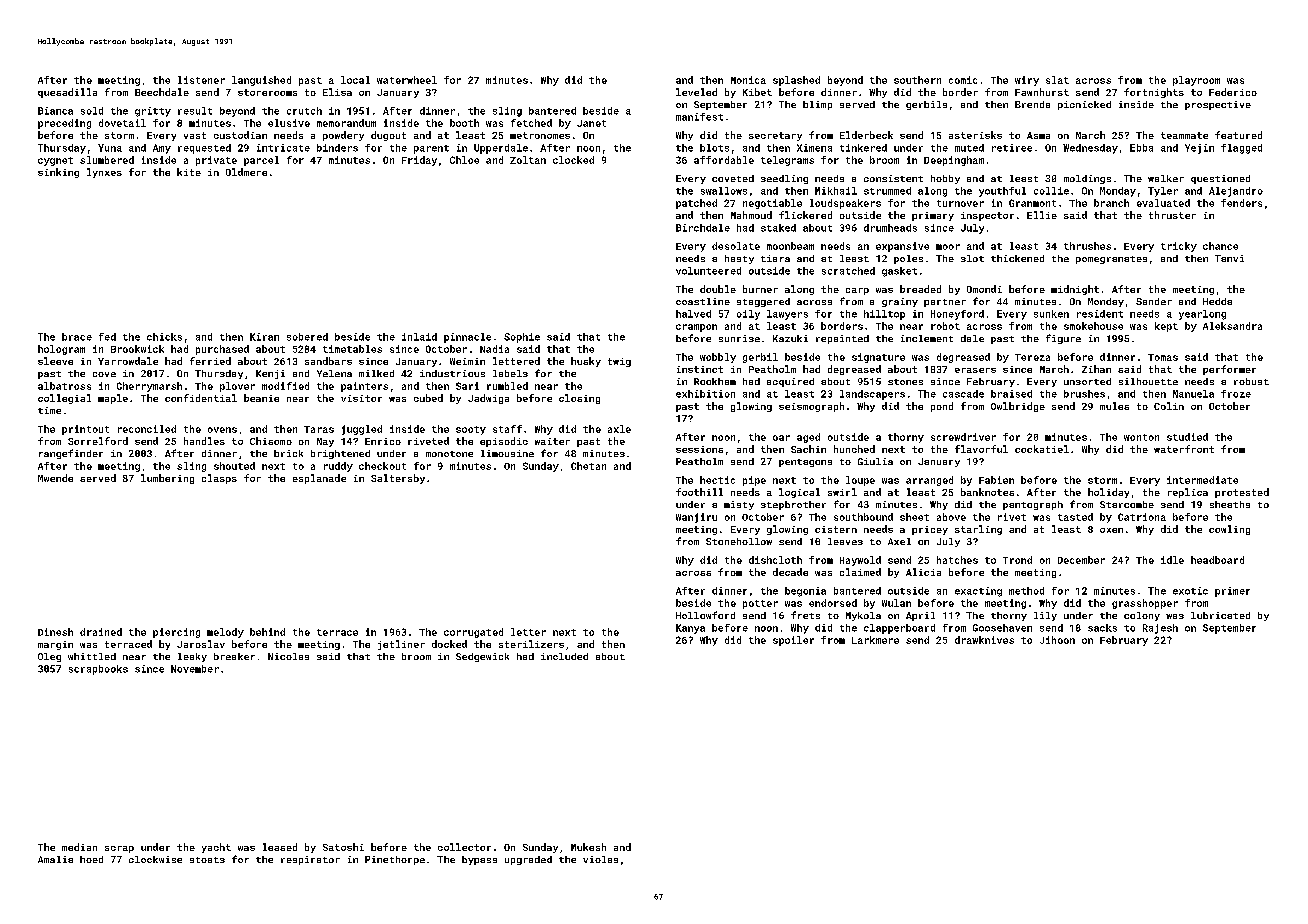  Describe the element at coordinates (528, 160) in the screenshot. I see `Zoltan` at that location.
